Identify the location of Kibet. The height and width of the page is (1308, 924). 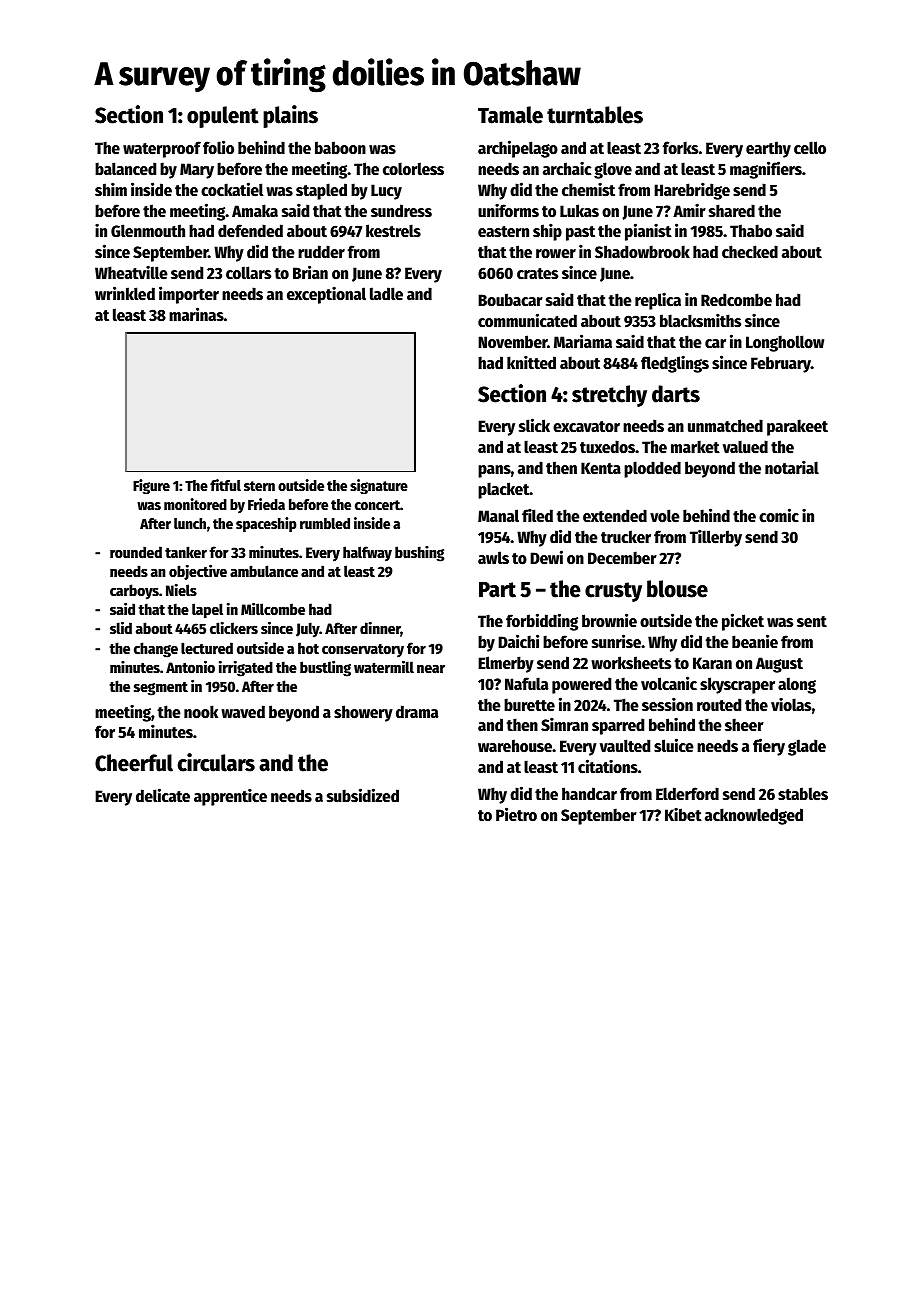
(683, 814).
